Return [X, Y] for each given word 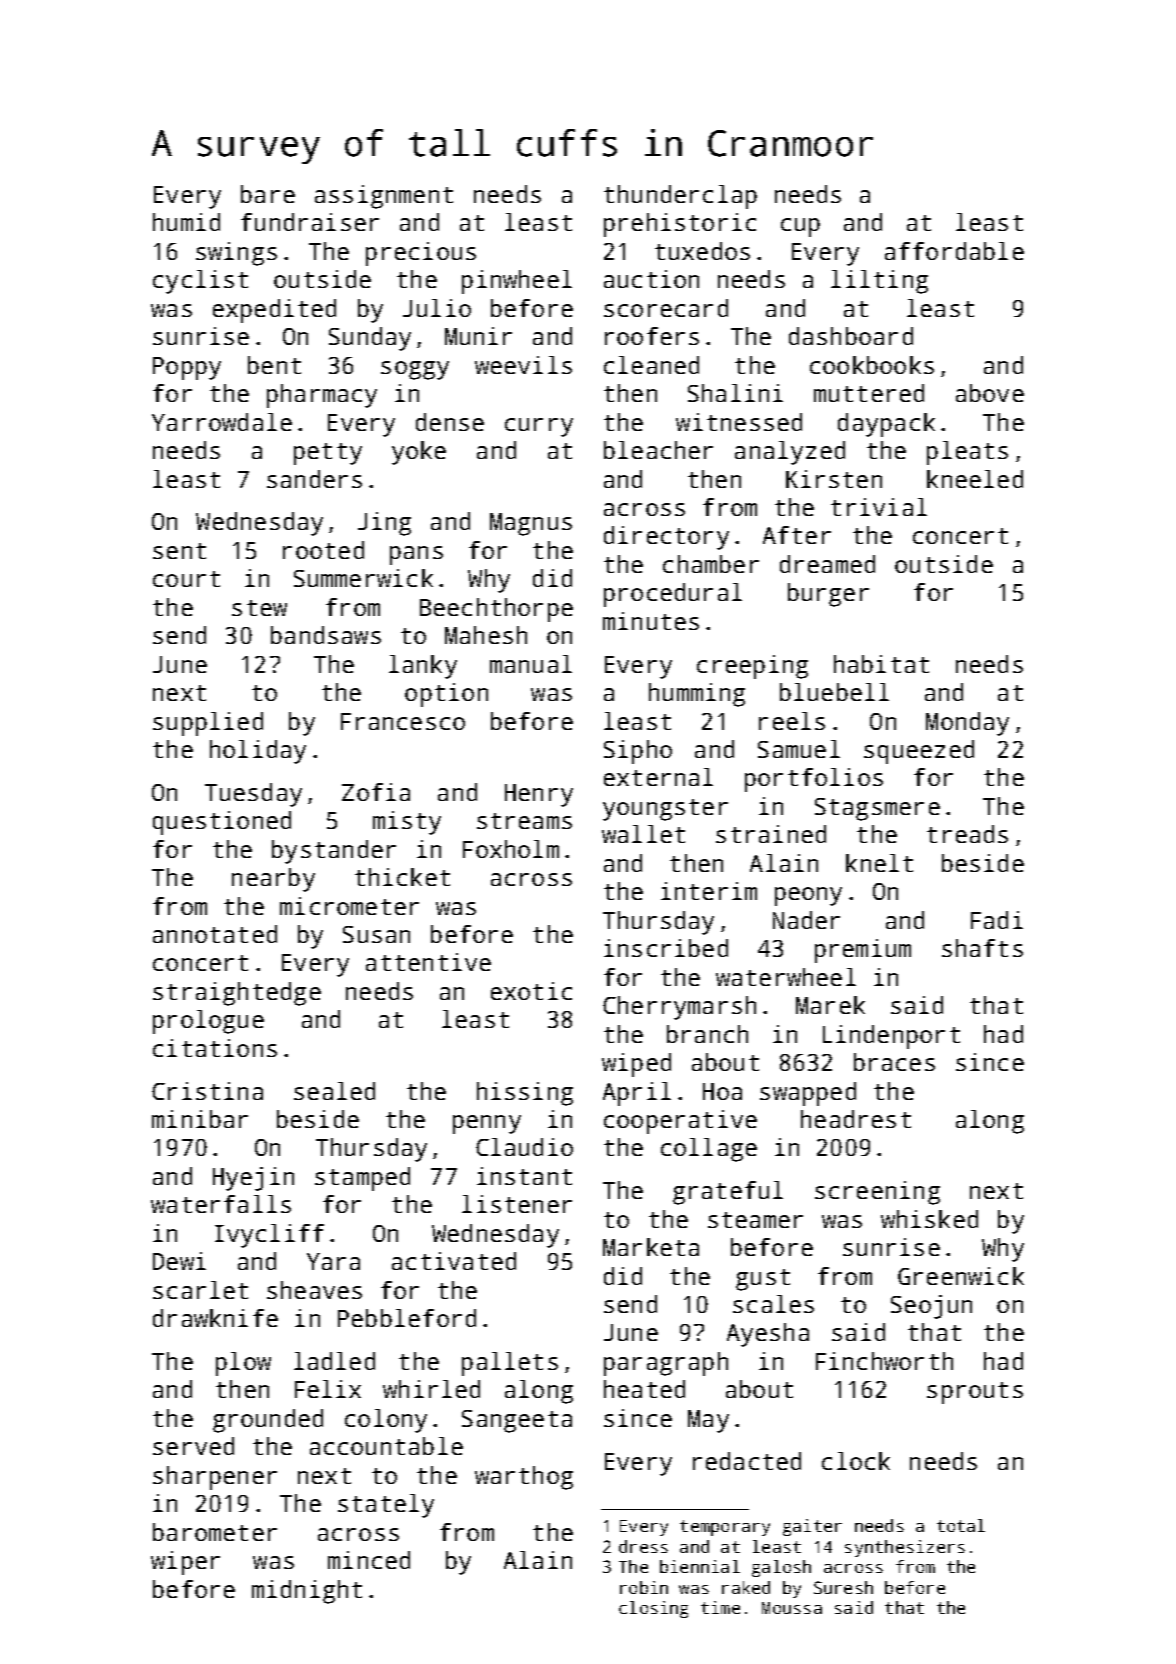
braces [894, 1062]
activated [454, 1261]
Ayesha [768, 1335]
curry [539, 427]
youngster [665, 810]
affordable [954, 251]
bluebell [834, 692]
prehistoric [680, 225]
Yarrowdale [222, 422]
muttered [869, 393]
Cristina [207, 1091]
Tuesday [253, 795]
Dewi [179, 1261]
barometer [215, 1532]
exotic [531, 991]
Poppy [187, 368]
